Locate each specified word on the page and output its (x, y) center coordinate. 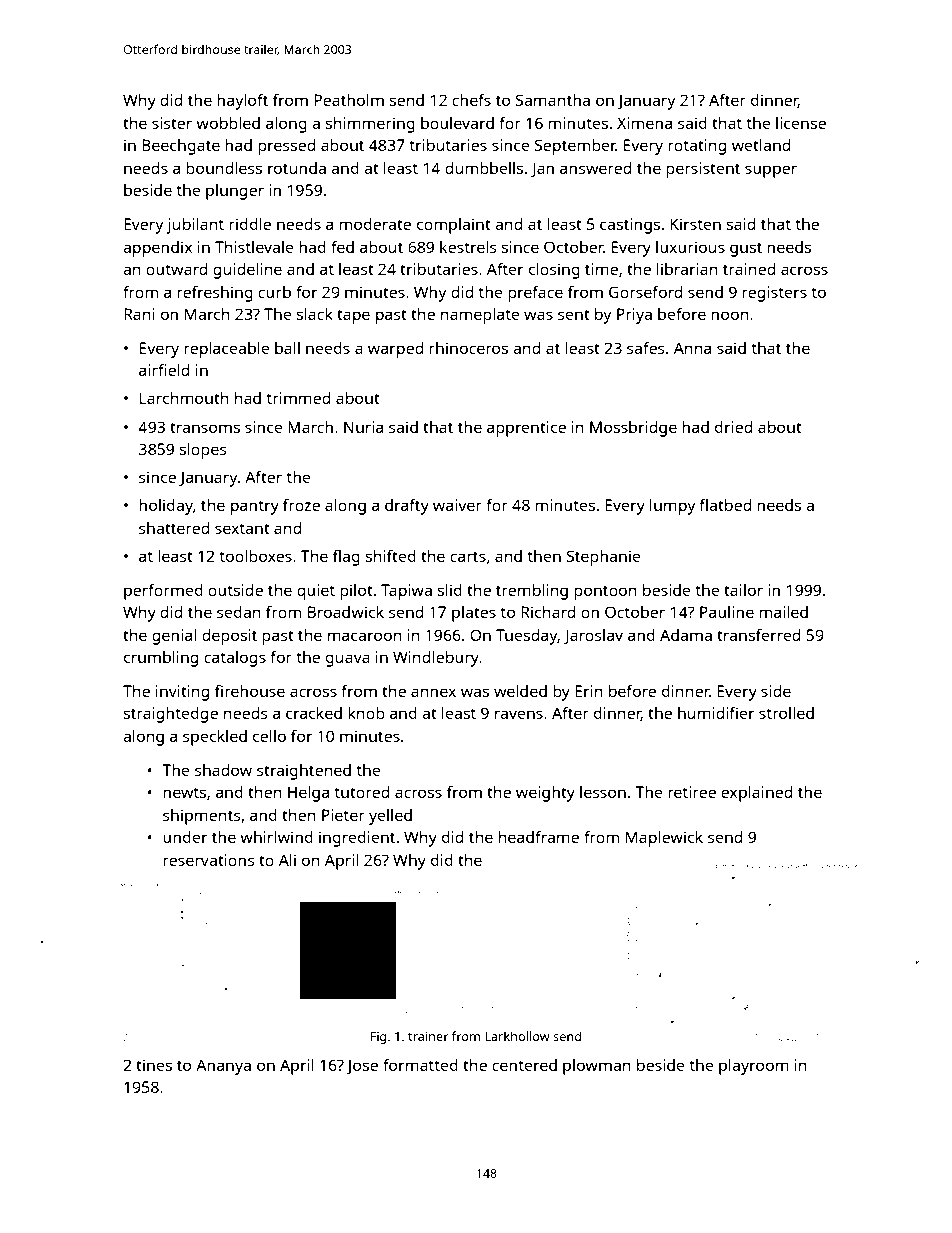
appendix (157, 249)
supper (771, 171)
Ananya (223, 1067)
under (185, 837)
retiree (692, 792)
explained (756, 794)
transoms (205, 427)
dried (733, 427)
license (801, 123)
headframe (539, 837)
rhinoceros (468, 348)
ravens (519, 714)
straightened (304, 772)
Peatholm (349, 100)
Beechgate (181, 147)
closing (554, 271)
